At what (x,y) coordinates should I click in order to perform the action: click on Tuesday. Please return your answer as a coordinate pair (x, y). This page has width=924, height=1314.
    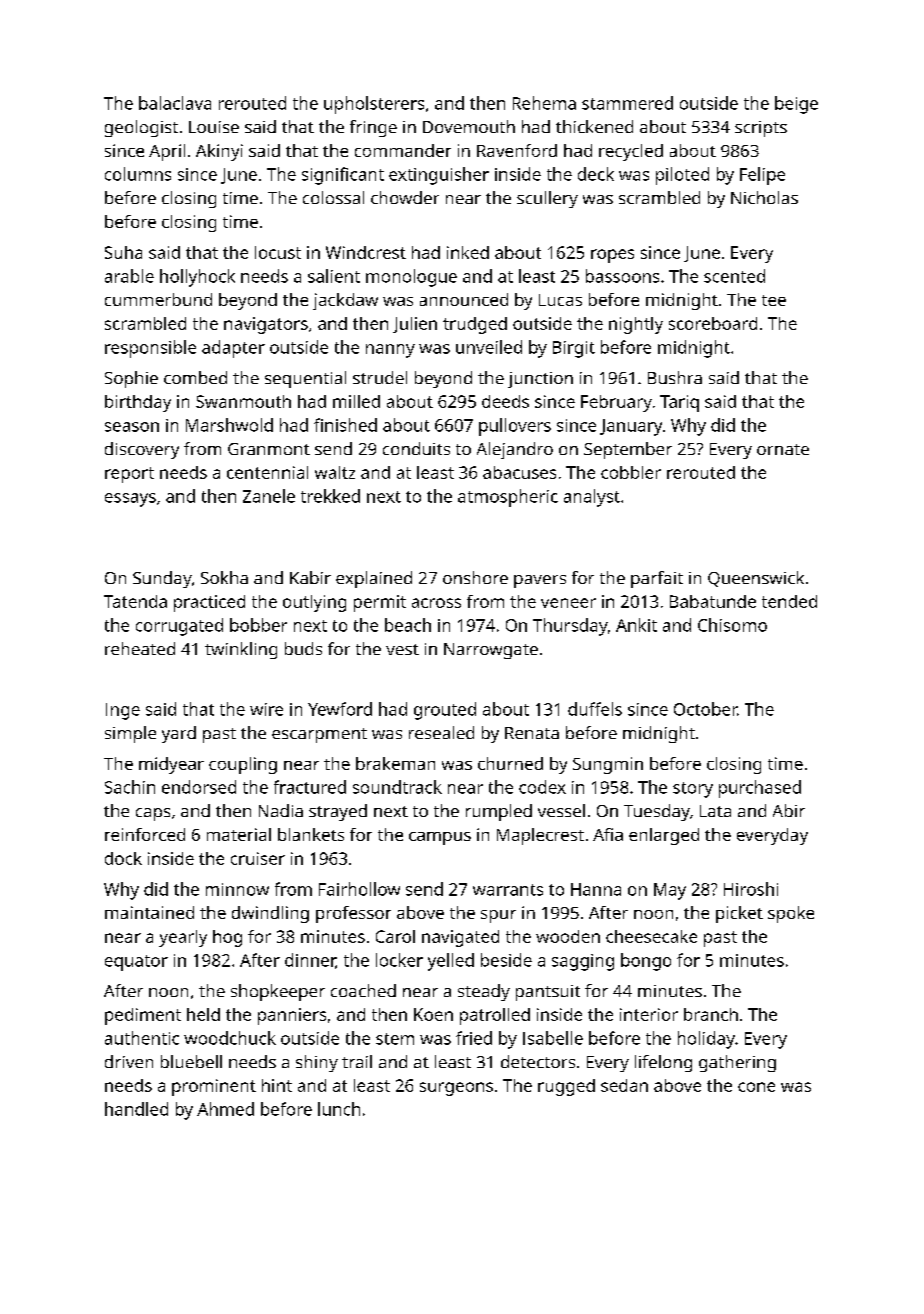
    Looking at the image, I should click on (657, 812).
